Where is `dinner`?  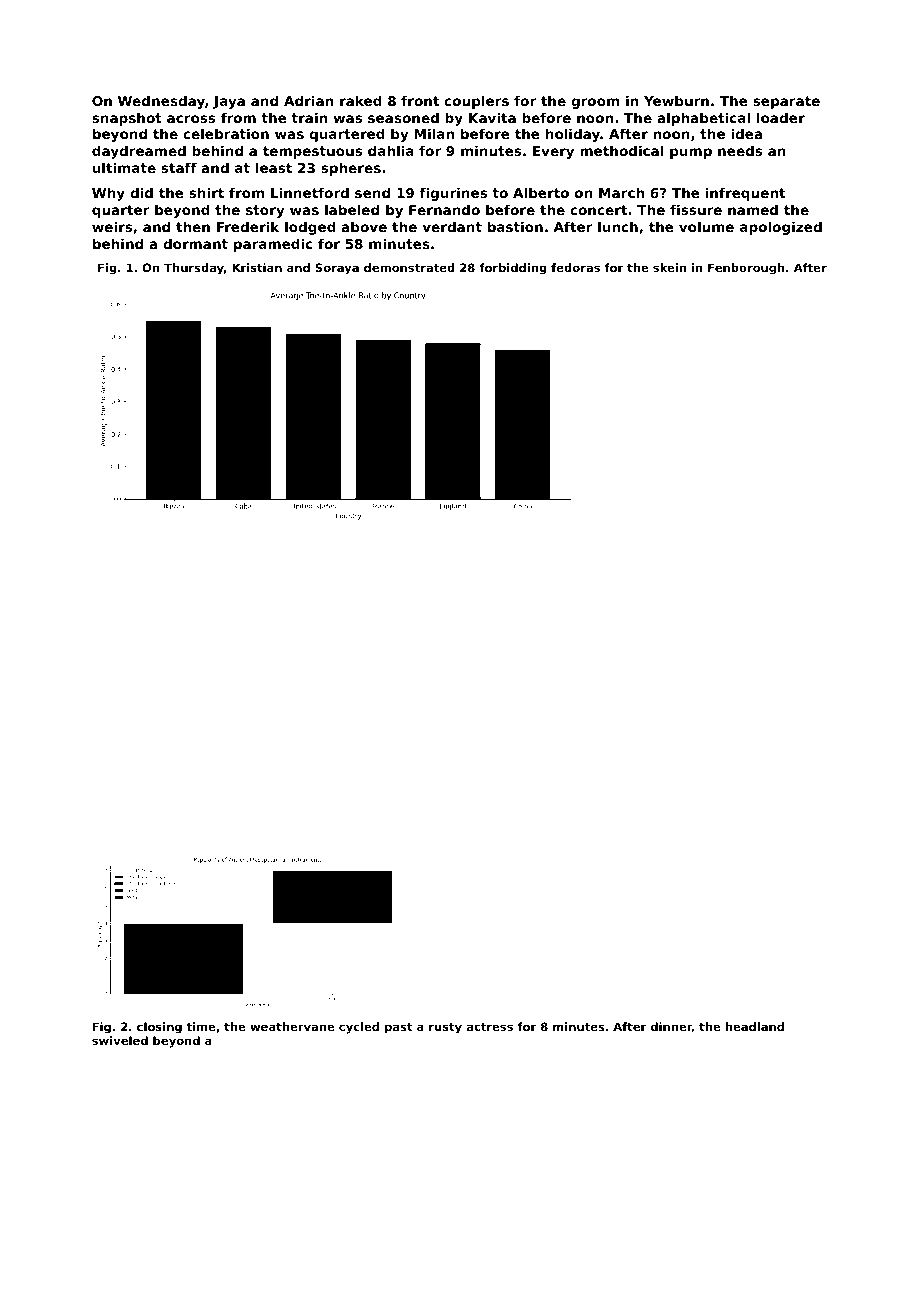 dinner is located at coordinates (671, 1027).
